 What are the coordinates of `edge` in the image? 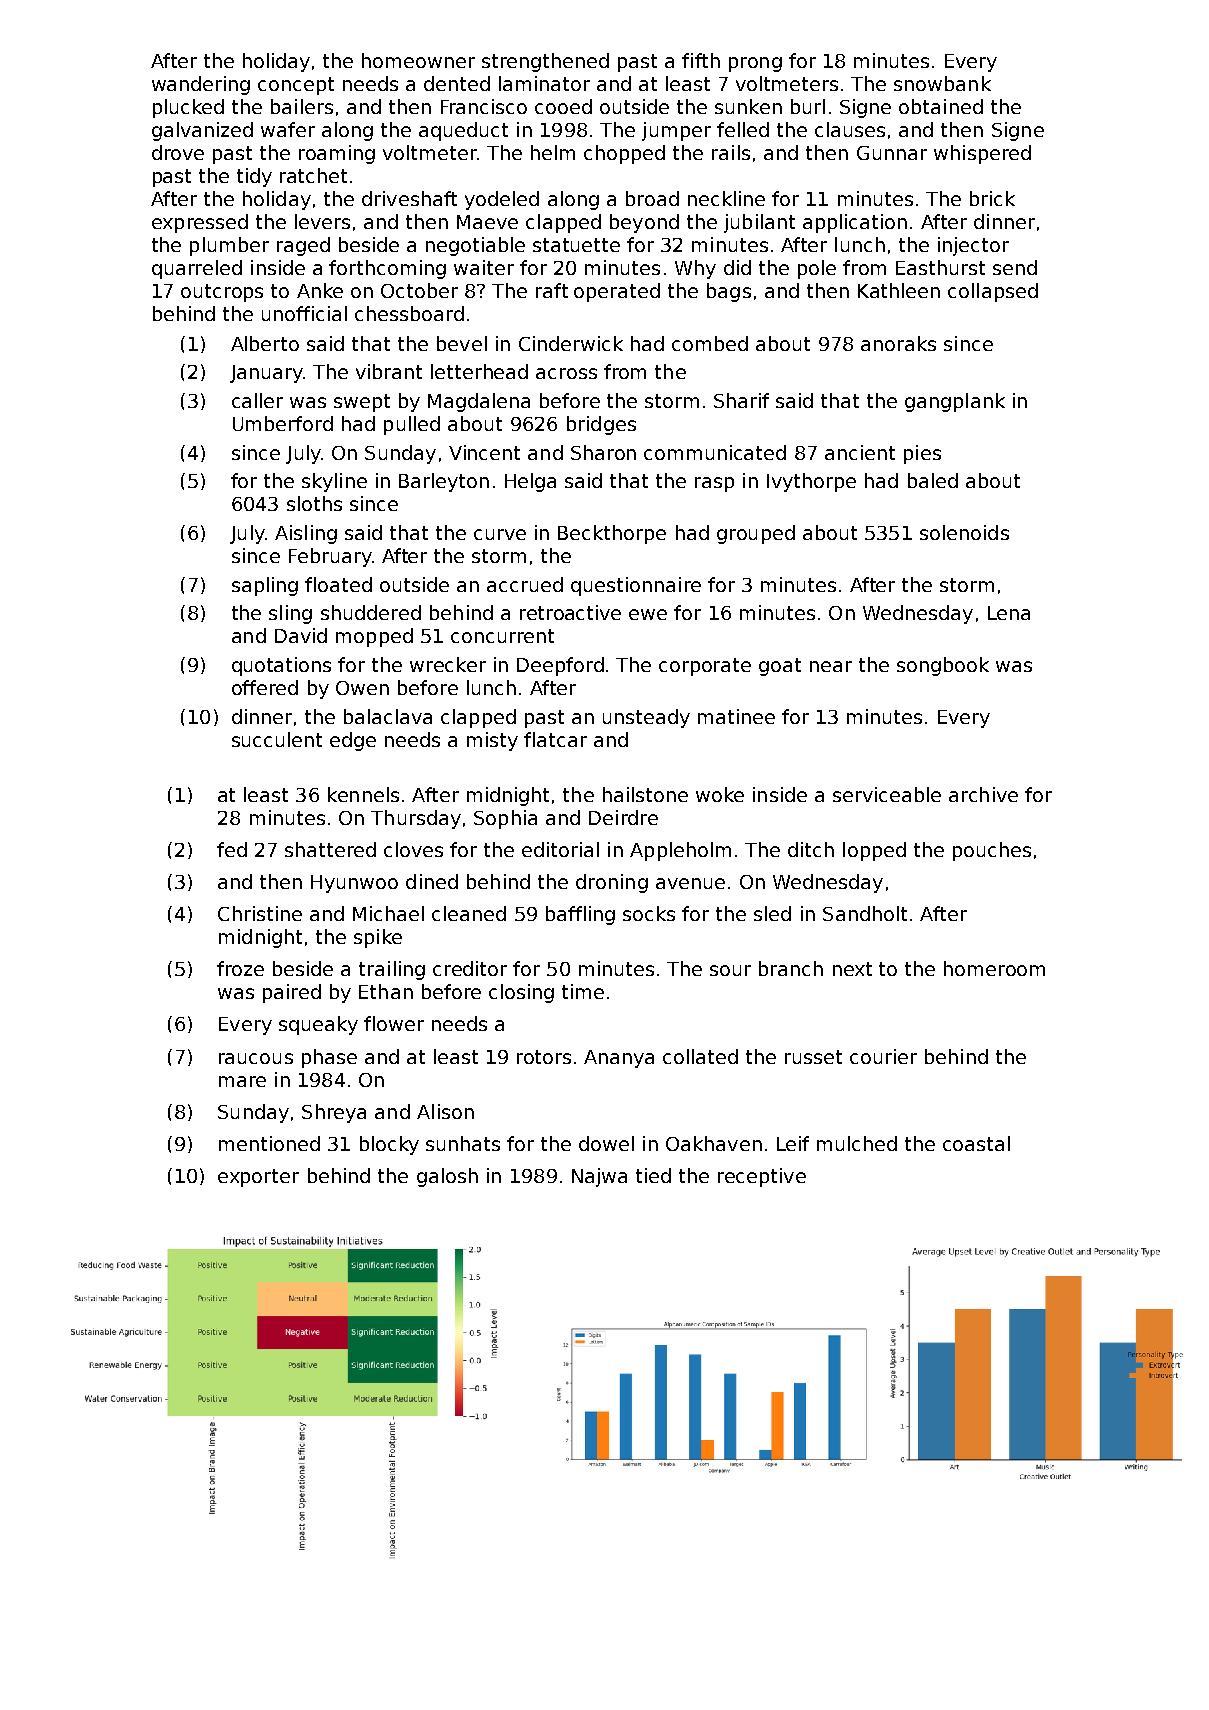 It's located at (353, 741).
